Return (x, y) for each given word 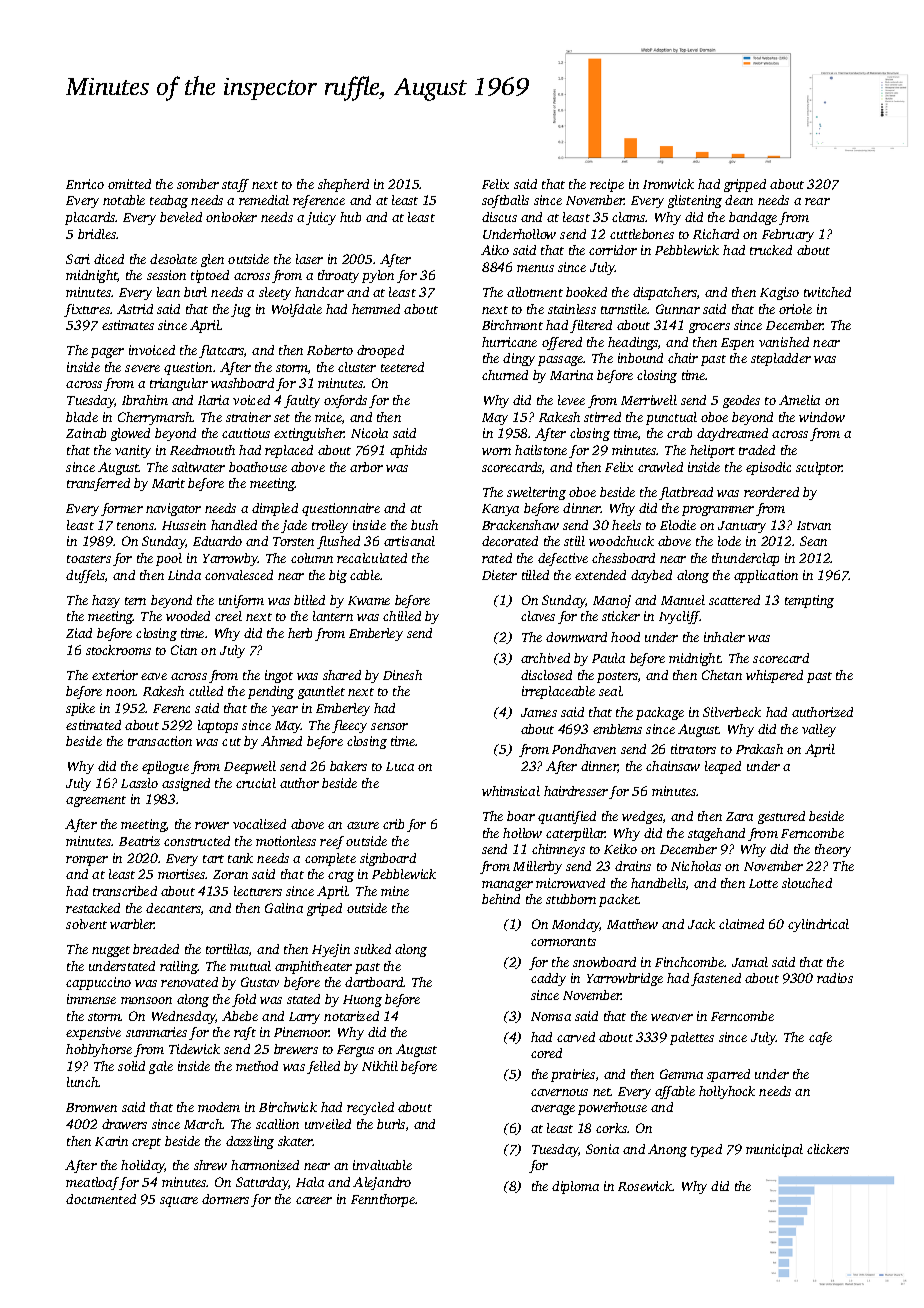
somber (198, 184)
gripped (745, 185)
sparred (728, 1075)
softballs (505, 201)
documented (101, 1199)
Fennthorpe (383, 1200)
